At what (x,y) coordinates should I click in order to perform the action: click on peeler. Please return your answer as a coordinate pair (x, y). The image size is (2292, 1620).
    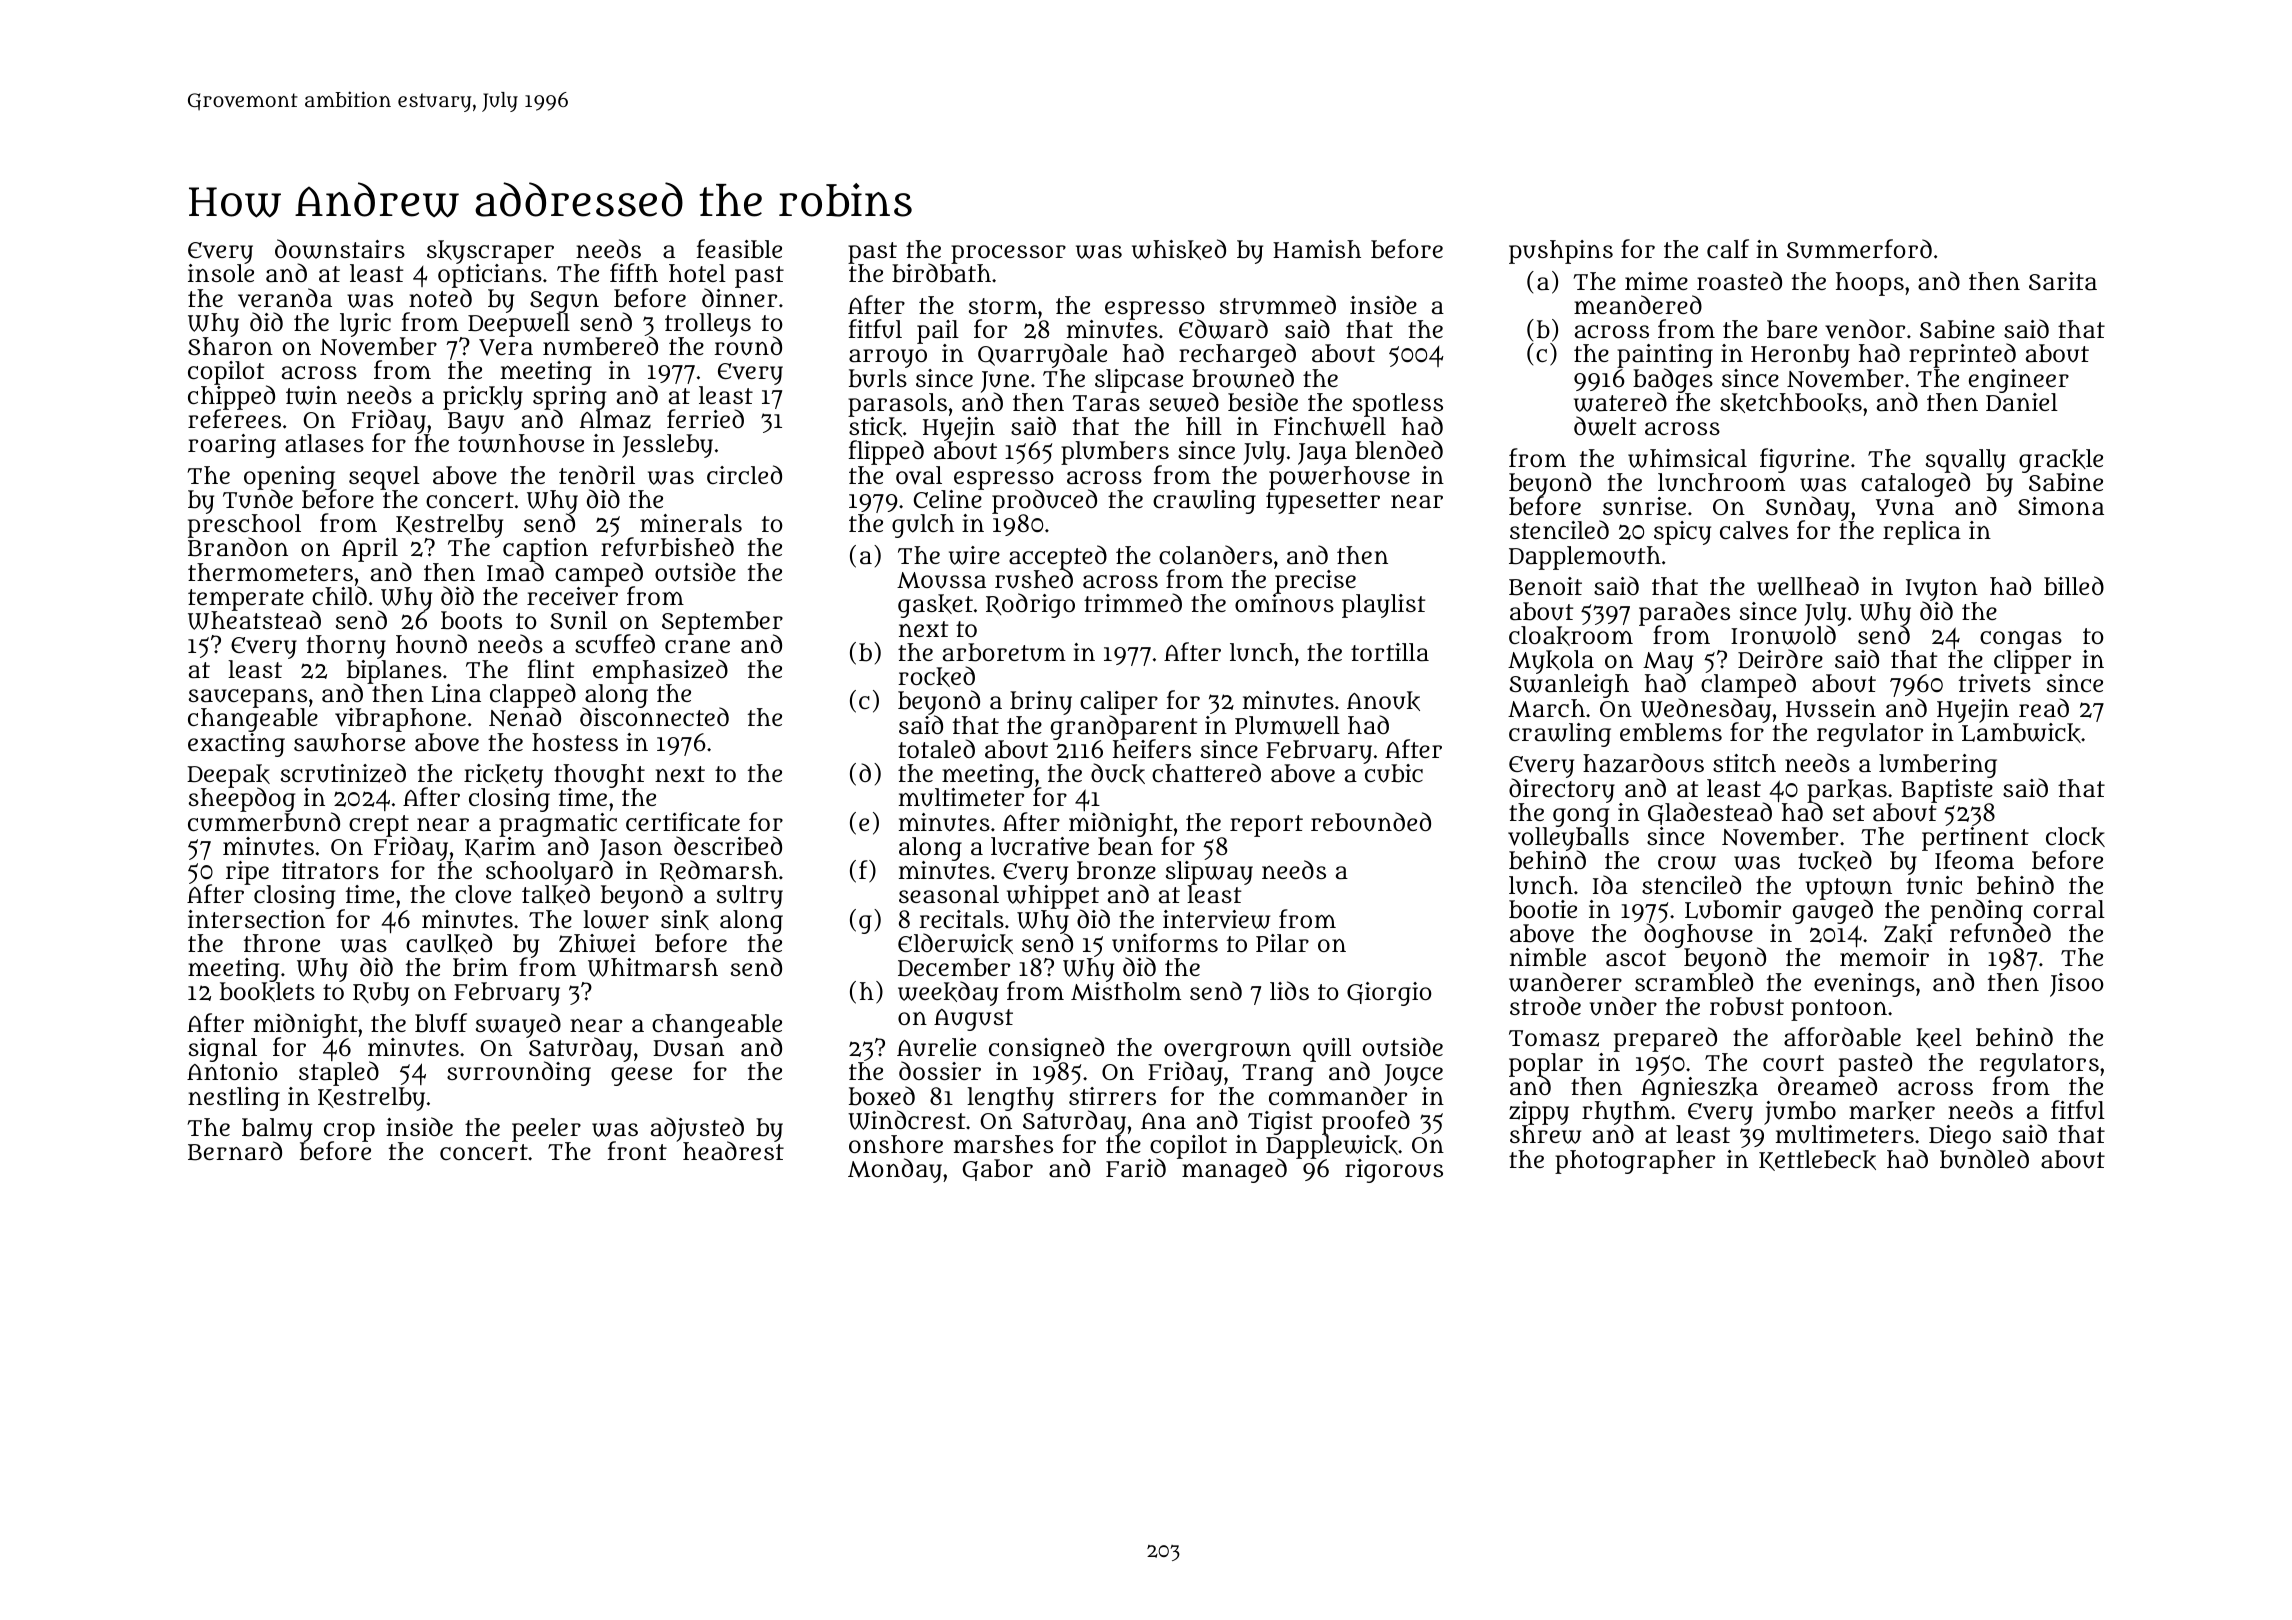
    Looking at the image, I should click on (546, 1130).
